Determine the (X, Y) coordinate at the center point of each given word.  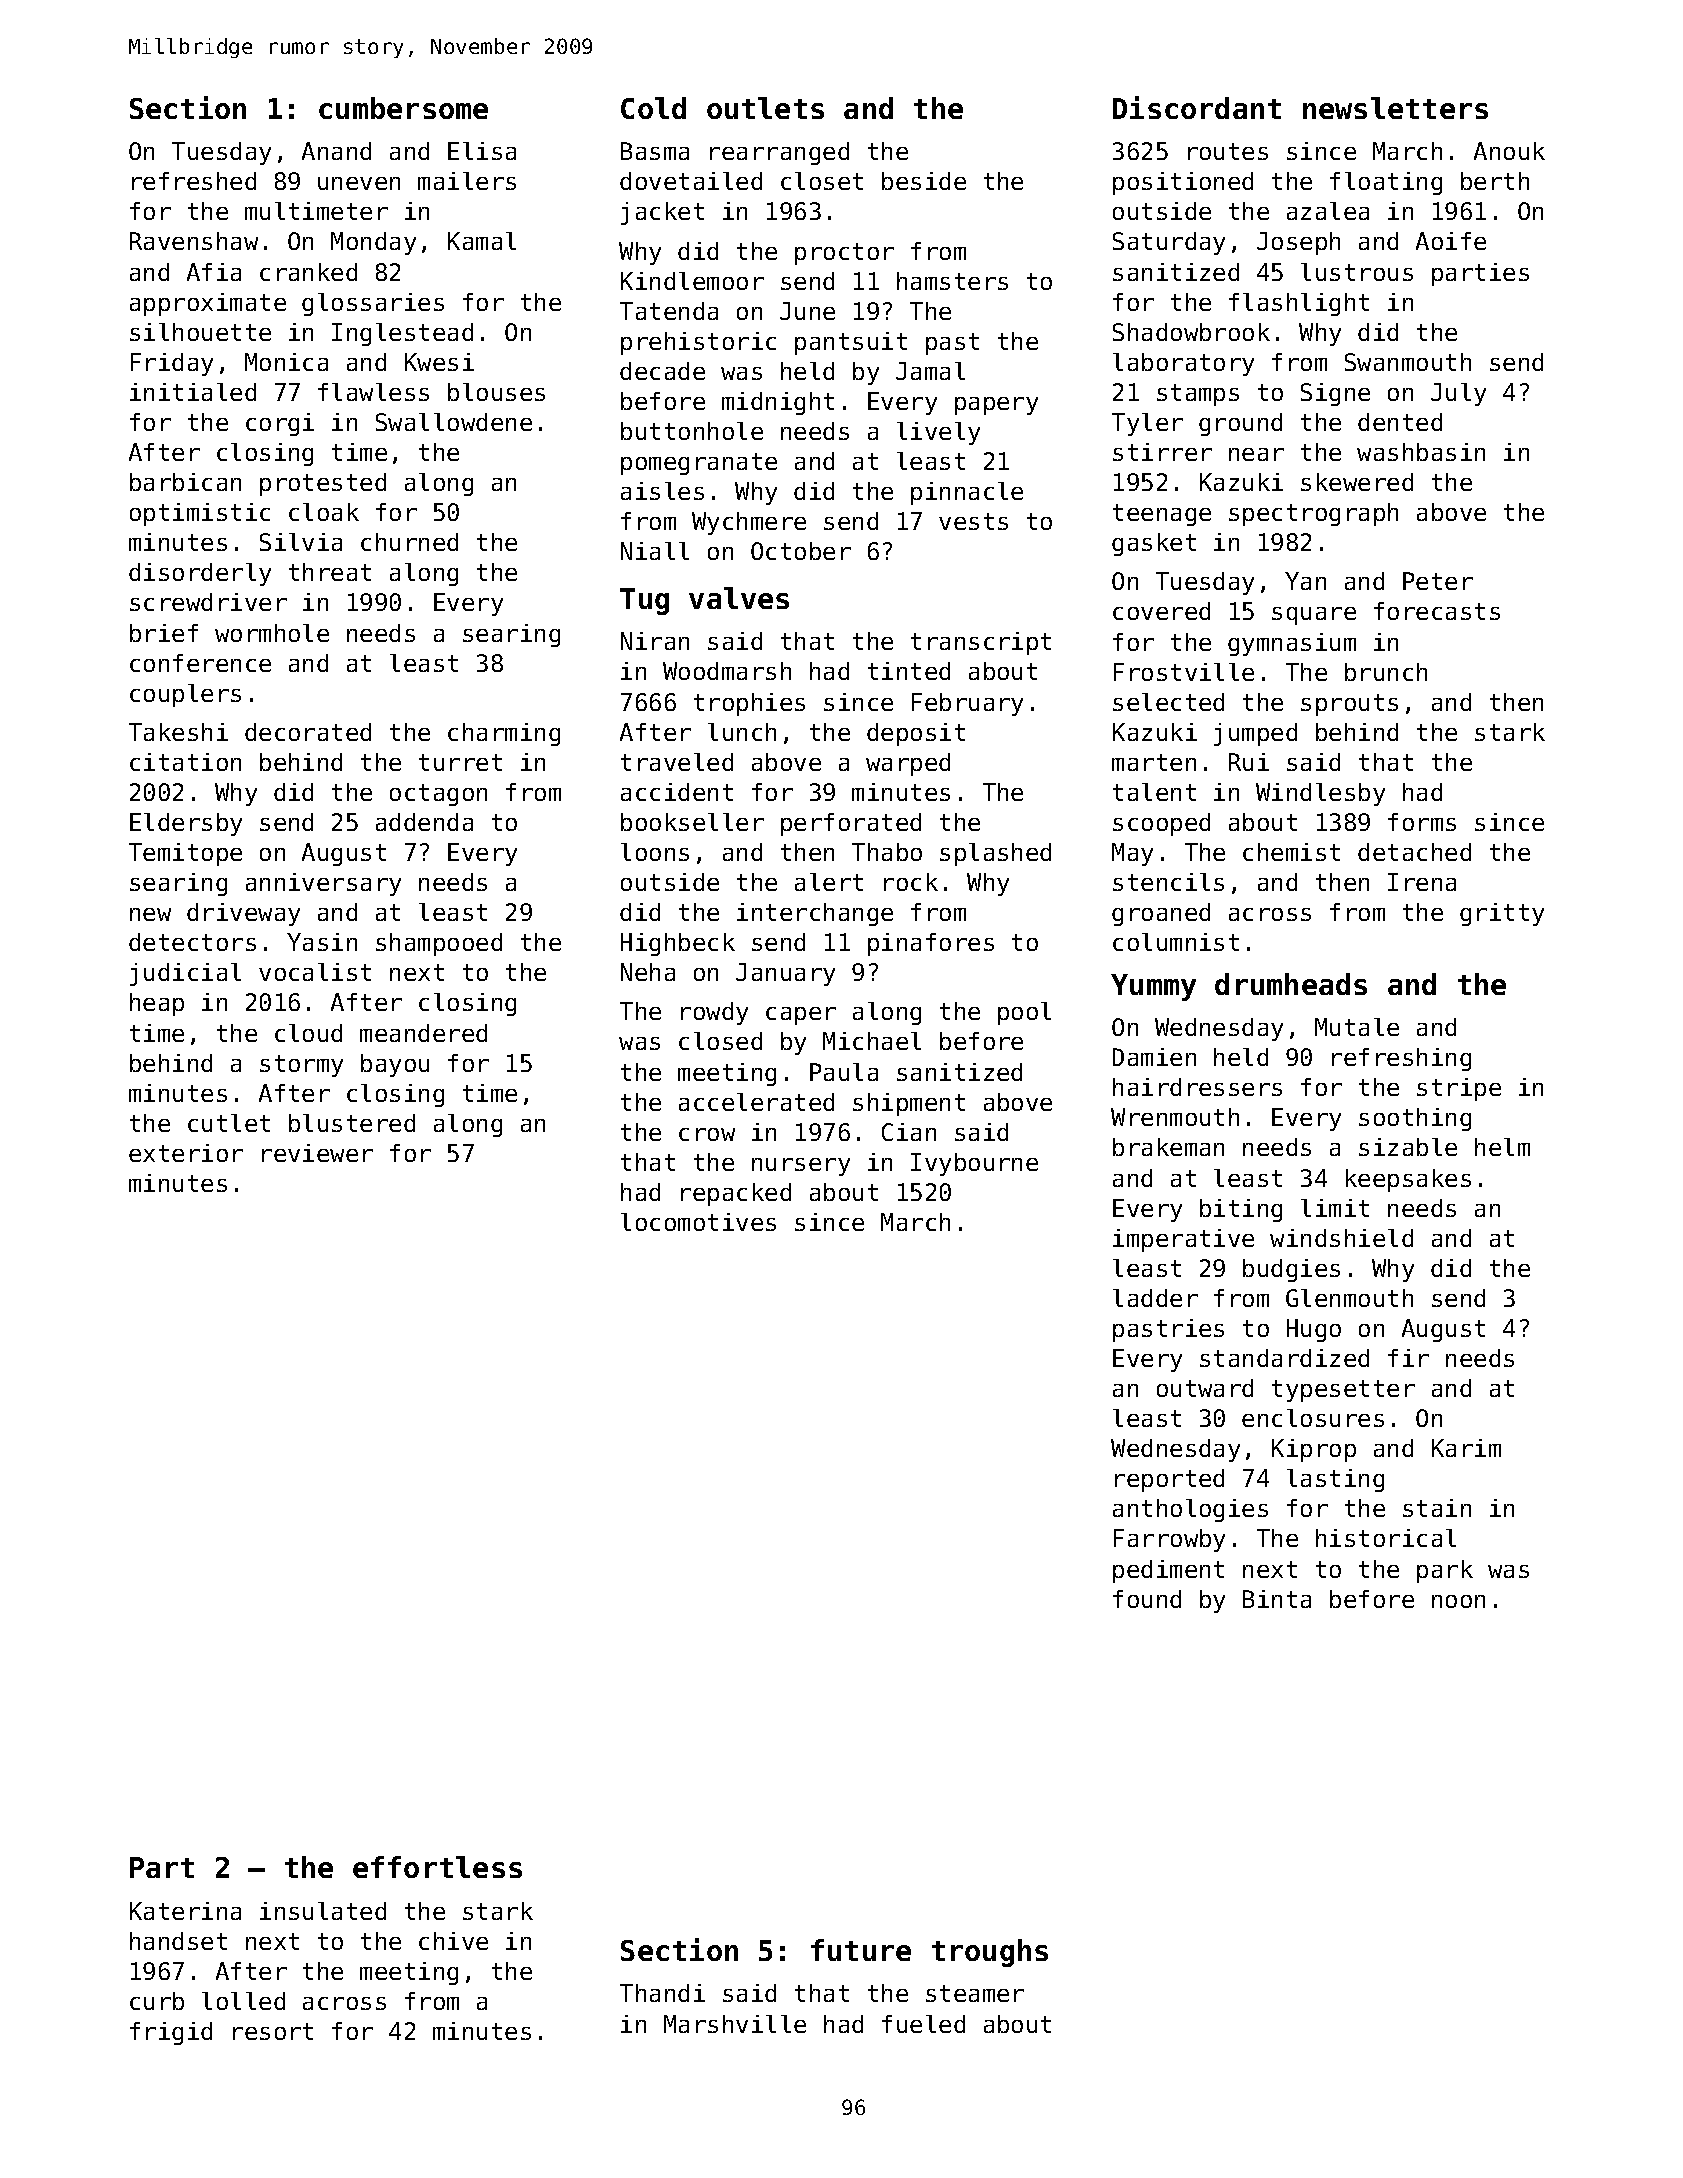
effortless (437, 1867)
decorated (308, 732)
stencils (1168, 882)
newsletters (1395, 108)
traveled (677, 762)
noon (1458, 1601)
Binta (1277, 1599)
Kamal (482, 241)
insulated (323, 1911)
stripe (1459, 1089)
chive (453, 1941)
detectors (192, 942)
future (861, 1950)
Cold (653, 108)
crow (707, 1134)
